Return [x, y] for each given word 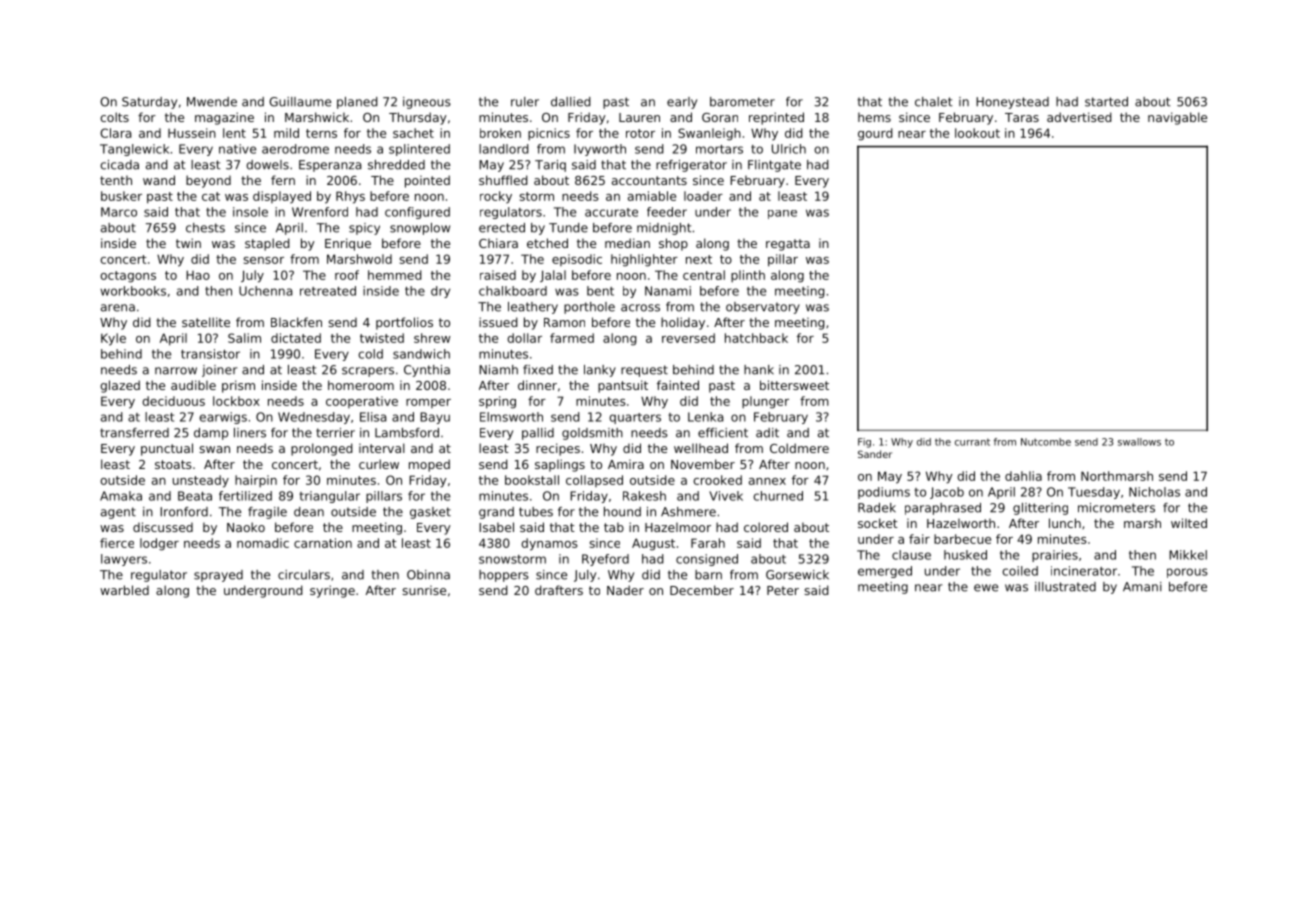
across [640, 308]
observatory [763, 308]
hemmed [395, 275]
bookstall [532, 480]
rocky [496, 197]
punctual [167, 449]
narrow [176, 371]
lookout [977, 133]
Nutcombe [1046, 442]
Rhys [350, 197]
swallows [1139, 442]
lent [234, 133]
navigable [1177, 118]
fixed [538, 370]
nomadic [263, 543]
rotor [640, 133]
